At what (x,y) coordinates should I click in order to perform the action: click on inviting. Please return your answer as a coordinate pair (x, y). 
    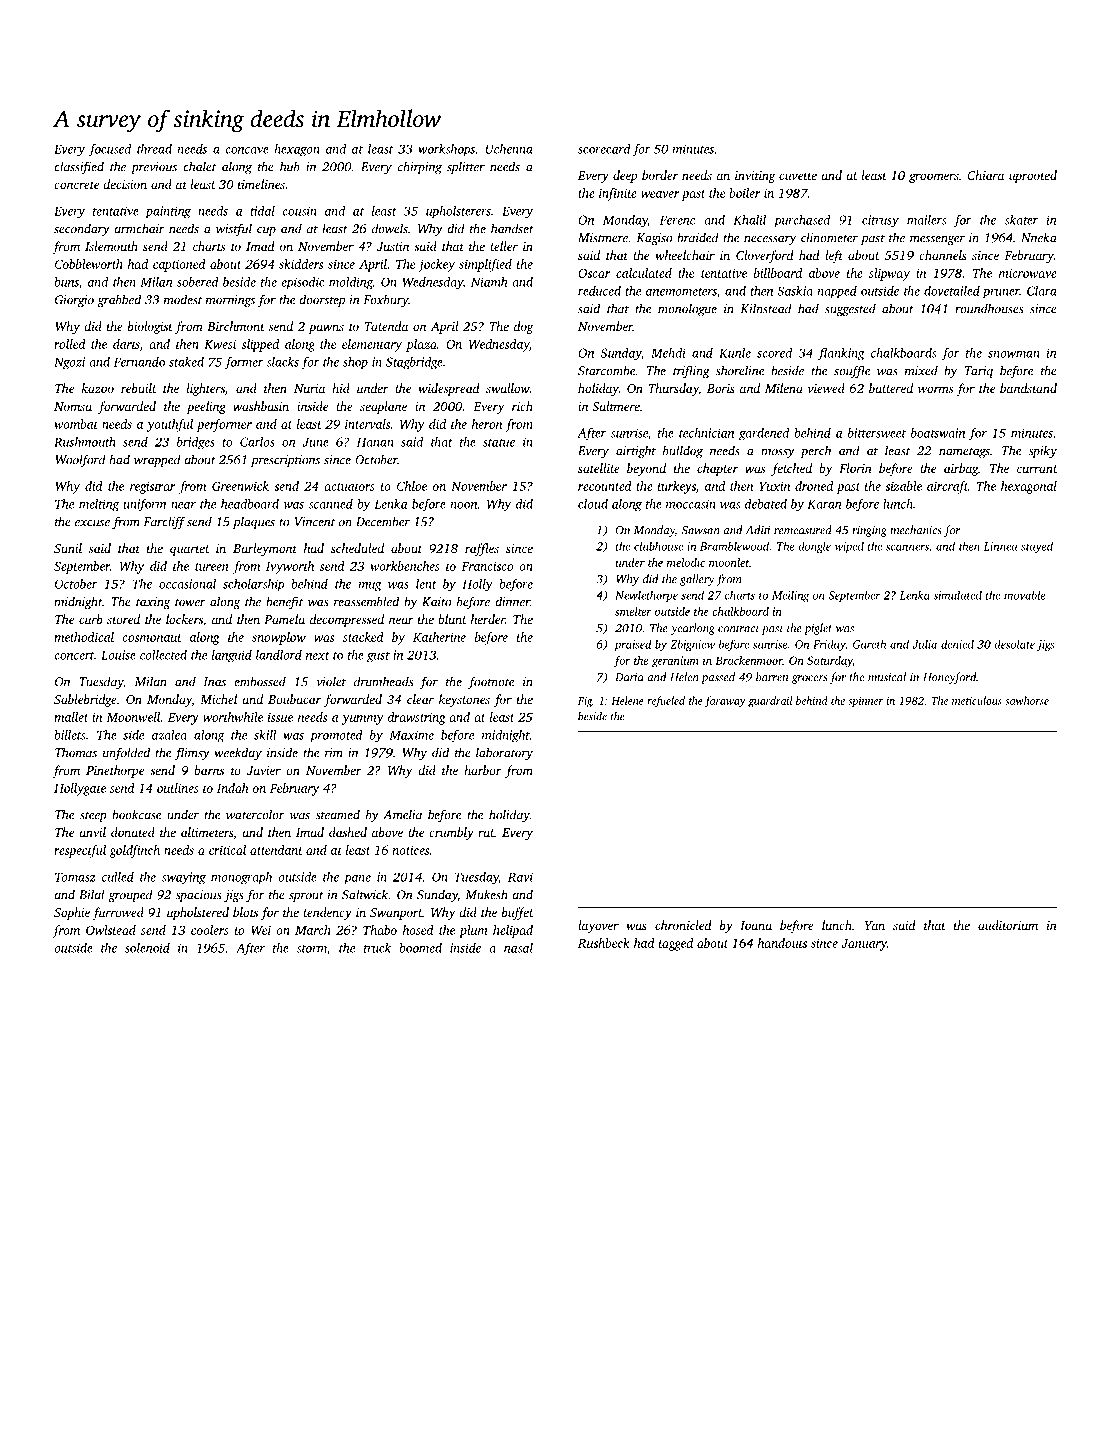
    Looking at the image, I should click on (755, 177).
